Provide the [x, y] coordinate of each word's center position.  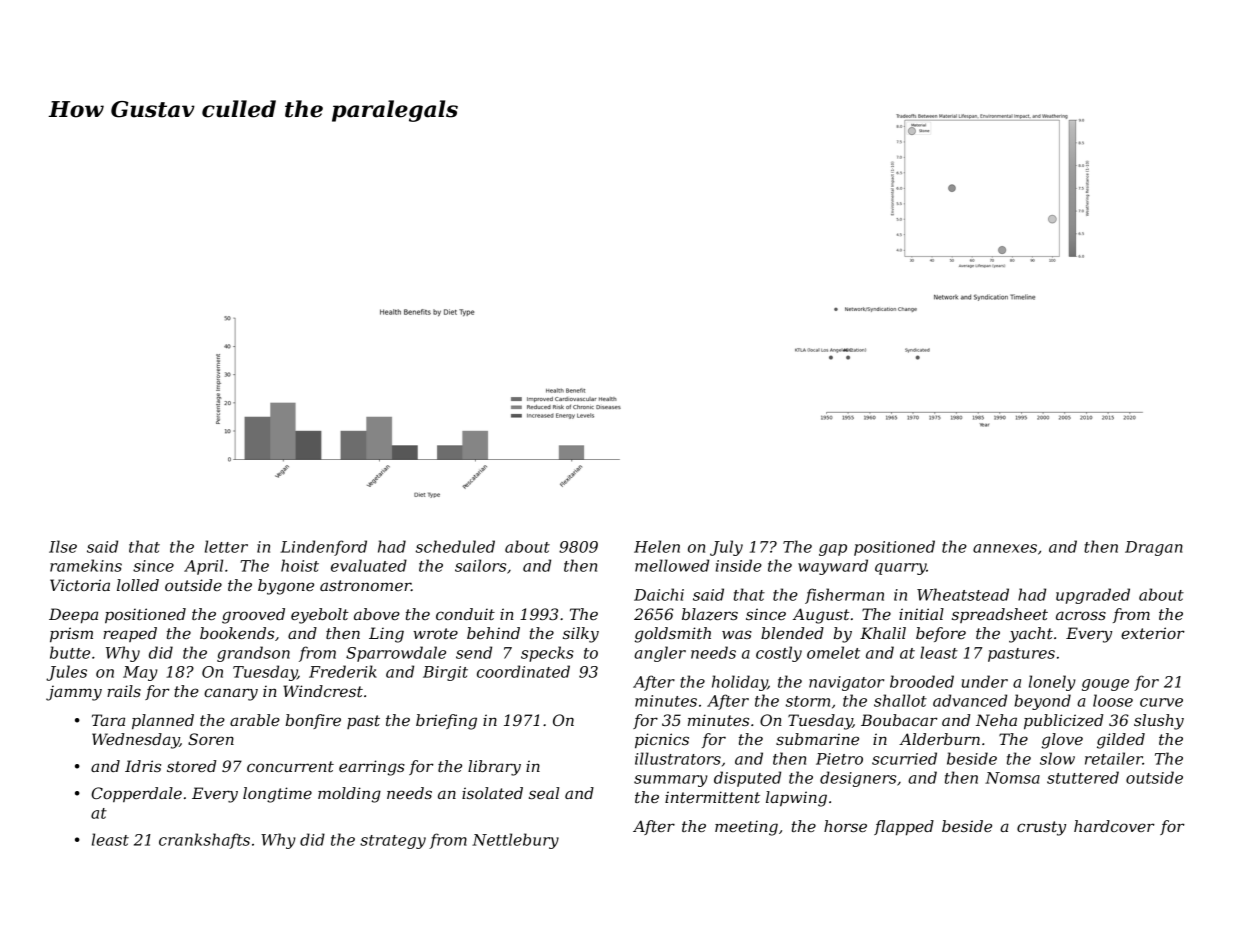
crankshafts [204, 841]
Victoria [80, 585]
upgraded [1093, 596]
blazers [710, 614]
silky [581, 635]
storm [808, 701]
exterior [1153, 633]
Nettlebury [515, 841]
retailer [1114, 758]
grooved [253, 616]
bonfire [313, 721]
